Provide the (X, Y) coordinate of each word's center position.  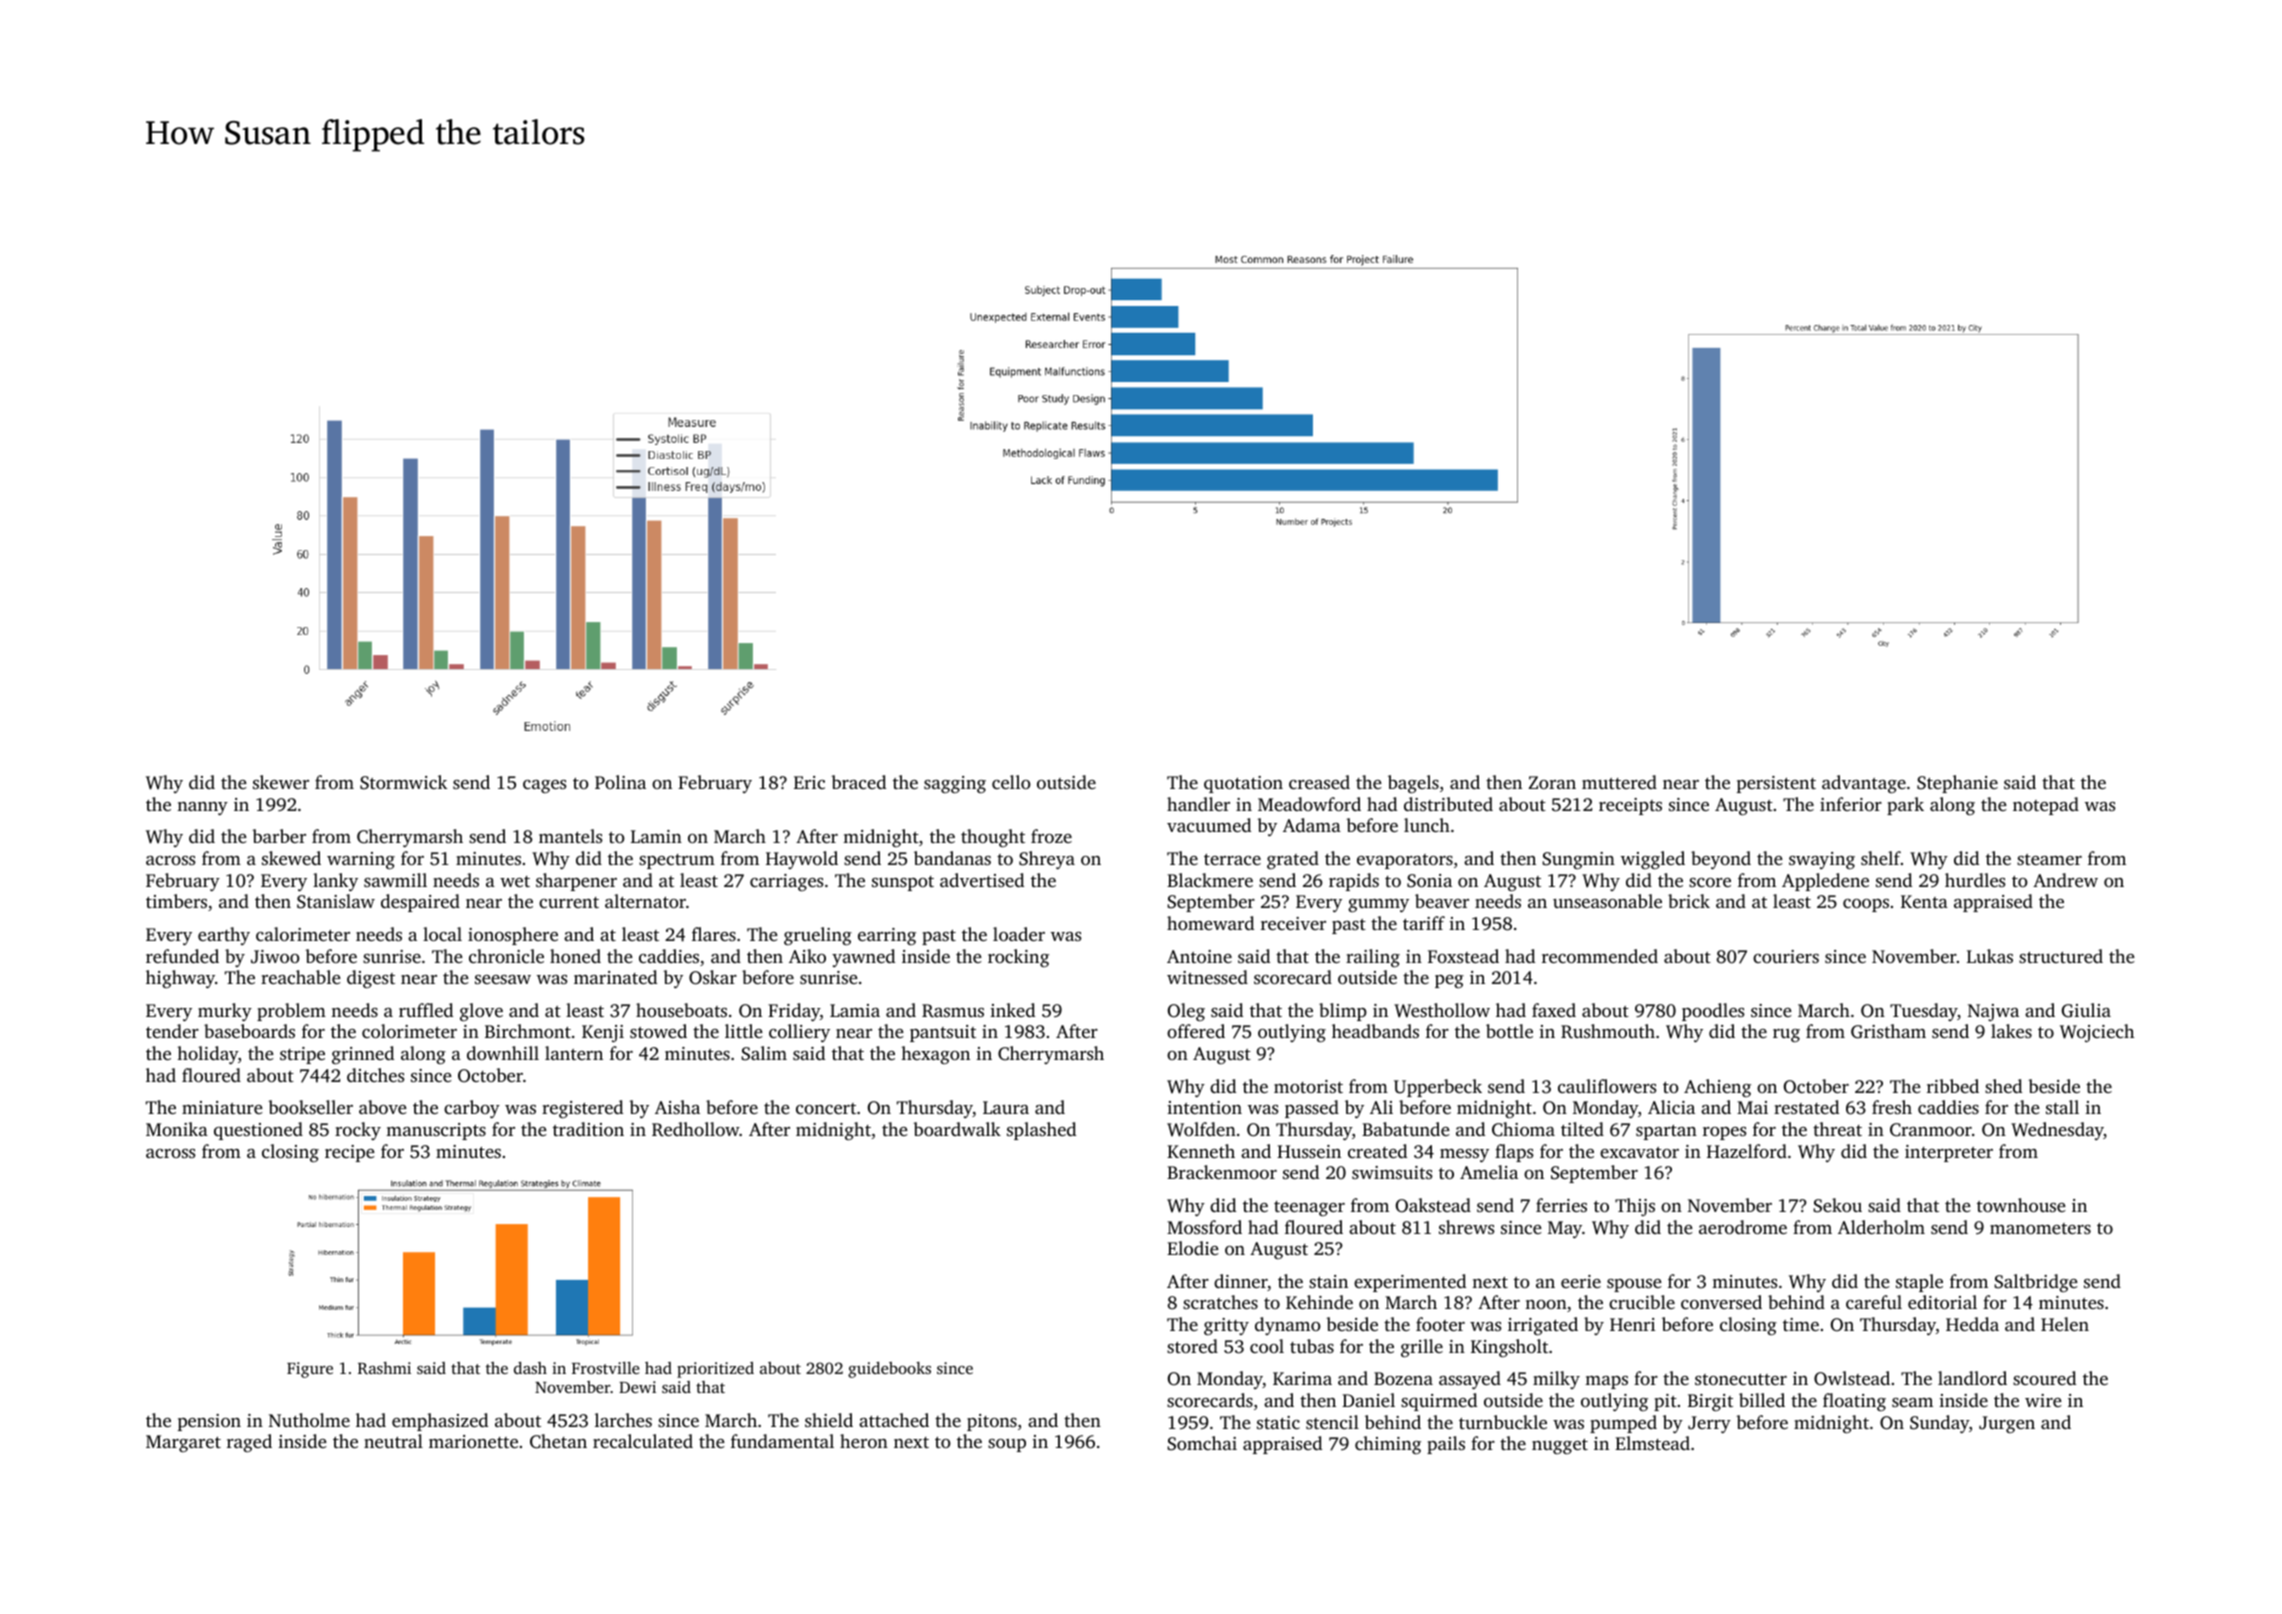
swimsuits (1392, 1172)
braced (858, 782)
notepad (2046, 806)
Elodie (1193, 1248)
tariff (1424, 923)
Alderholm (1881, 1227)
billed (1762, 1400)
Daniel (1368, 1400)
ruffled (426, 1010)
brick (1689, 901)
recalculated (643, 1441)
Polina (620, 782)
